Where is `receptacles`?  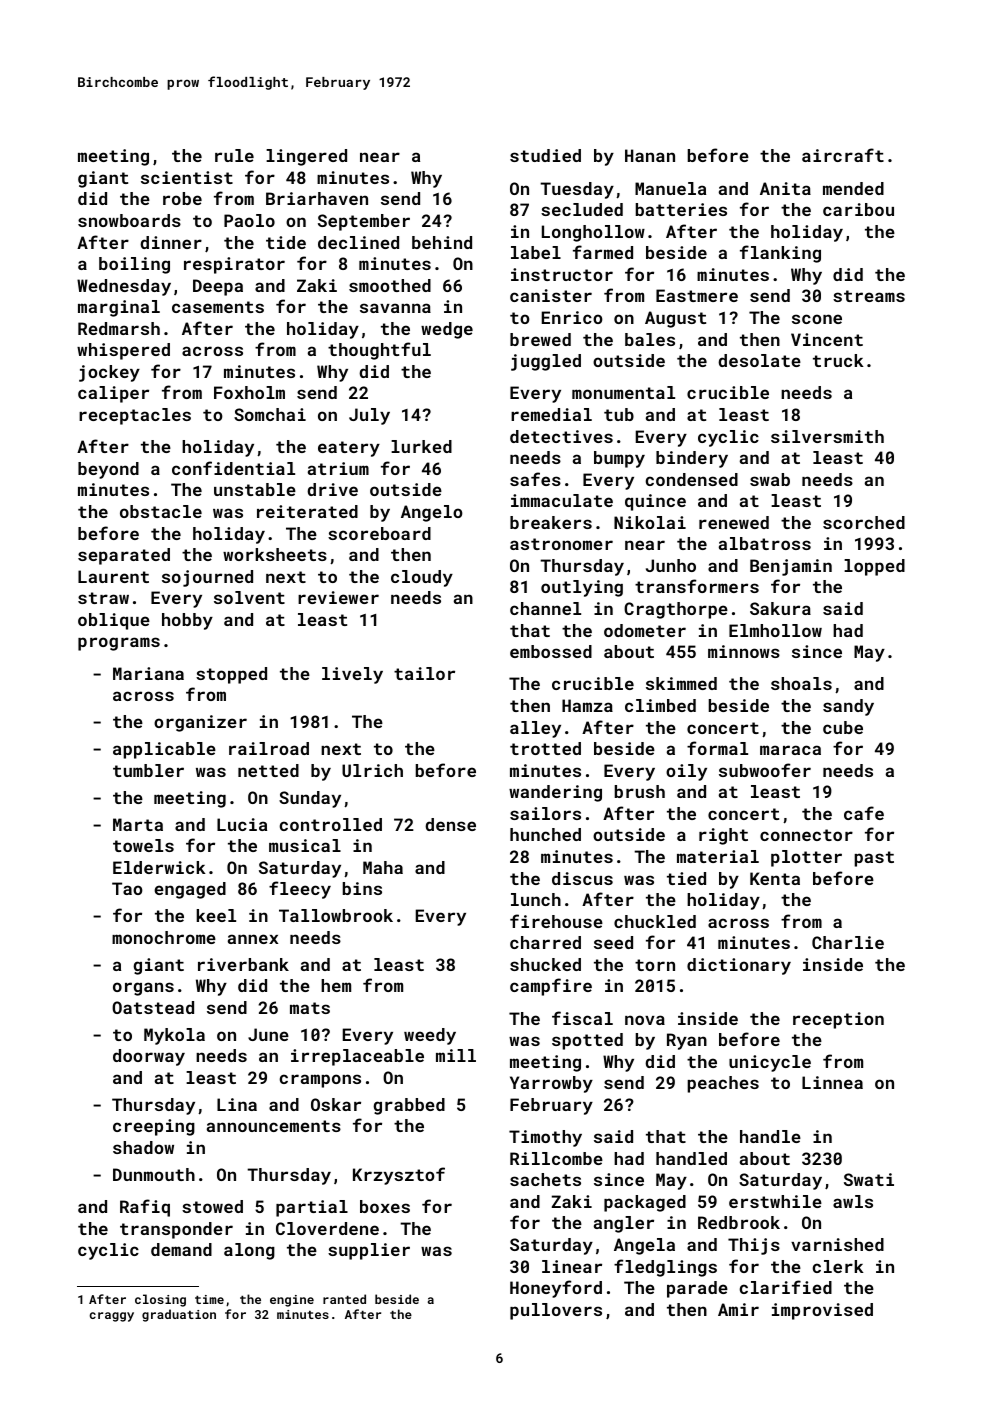
receptacles is located at coordinates (135, 416).
